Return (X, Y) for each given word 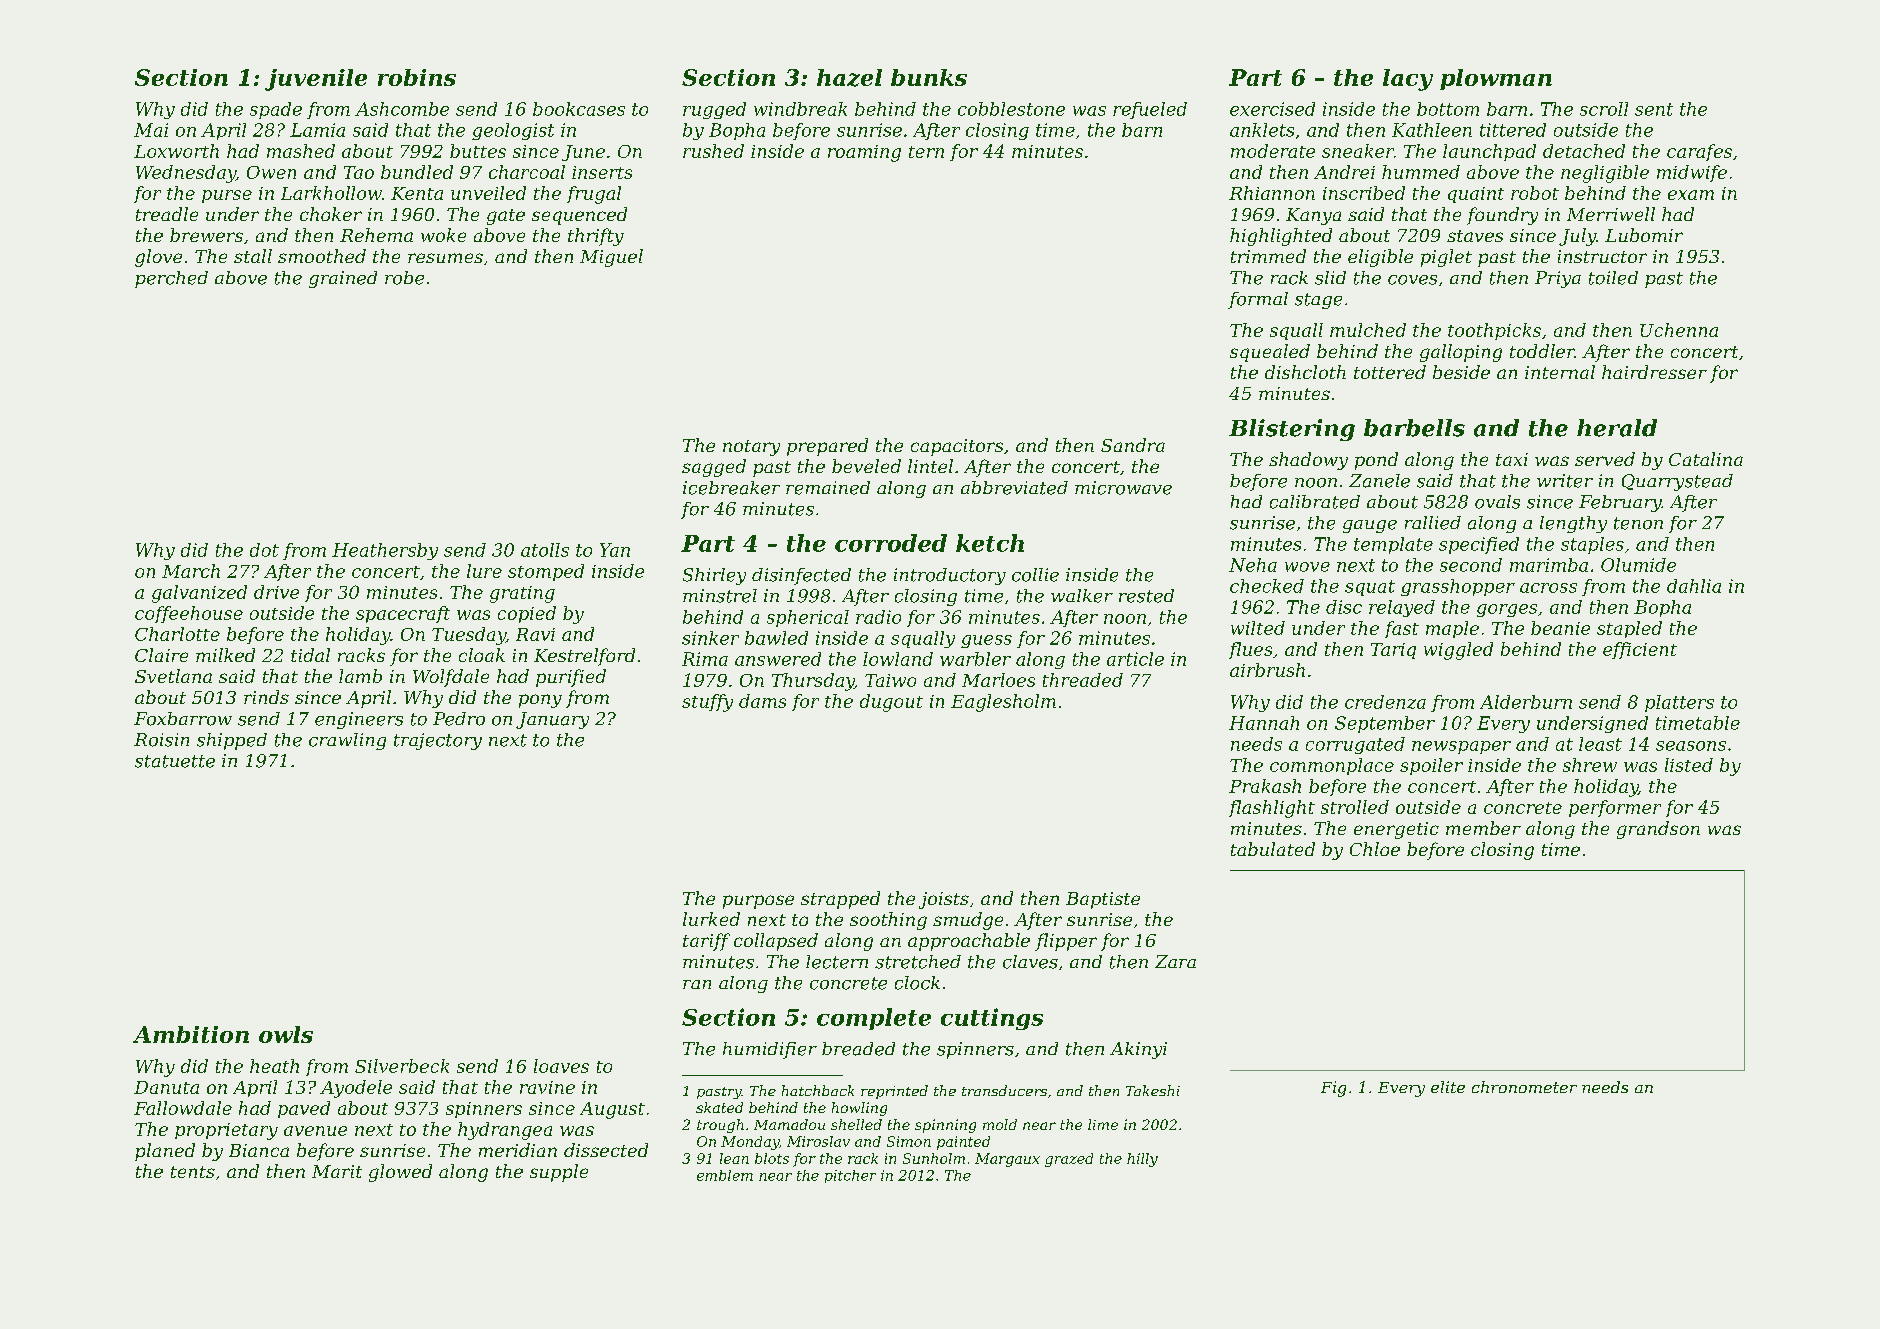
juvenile (316, 80)
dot (264, 550)
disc (1344, 607)
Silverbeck (402, 1066)
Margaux (1007, 1160)
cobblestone (1011, 109)
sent (1654, 109)
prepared (827, 447)
